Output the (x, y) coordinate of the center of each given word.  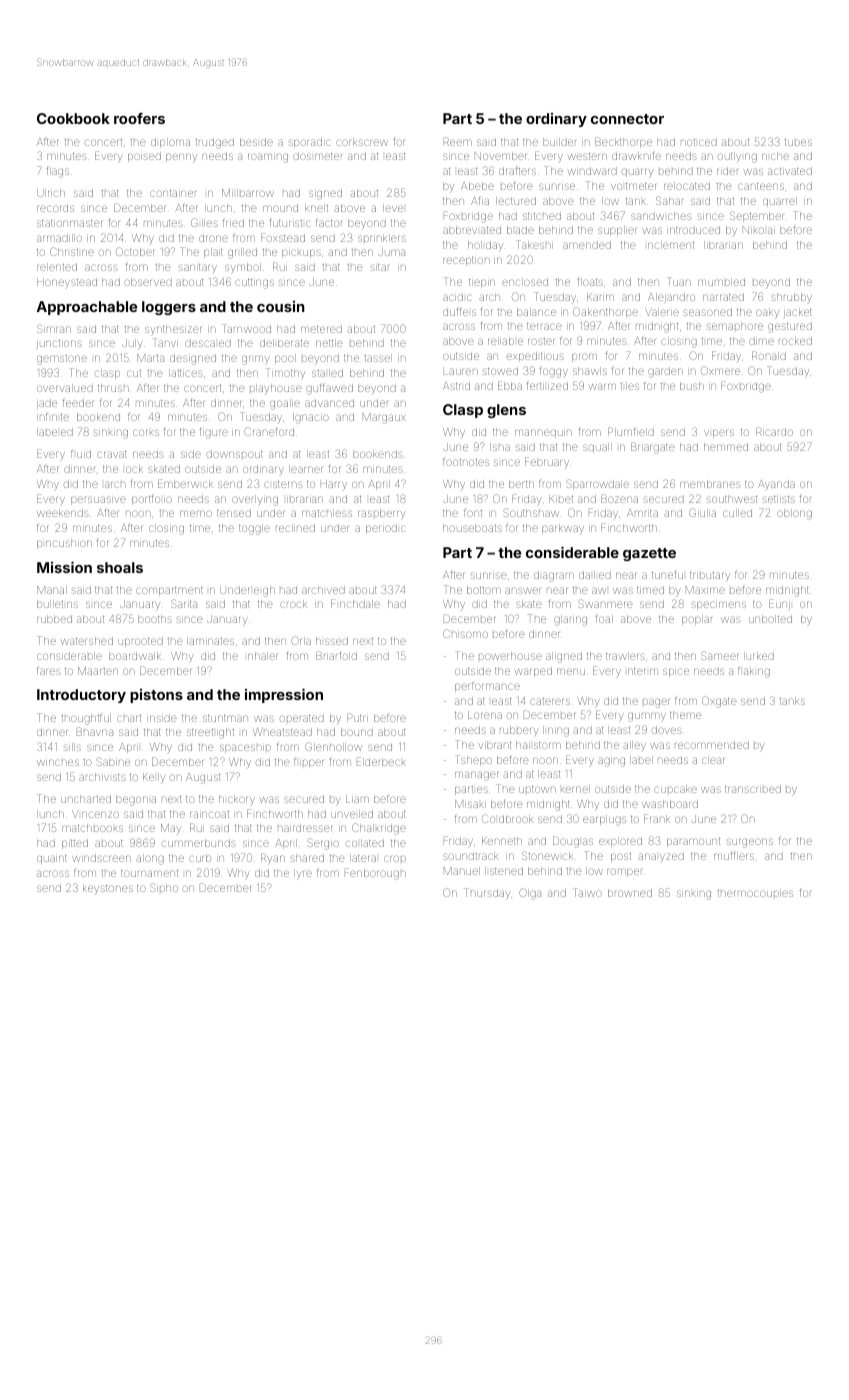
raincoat (209, 814)
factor (329, 222)
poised (144, 157)
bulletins (57, 604)
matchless (327, 513)
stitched (542, 216)
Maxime (705, 590)
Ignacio (311, 418)
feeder (78, 402)
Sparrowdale (597, 484)
